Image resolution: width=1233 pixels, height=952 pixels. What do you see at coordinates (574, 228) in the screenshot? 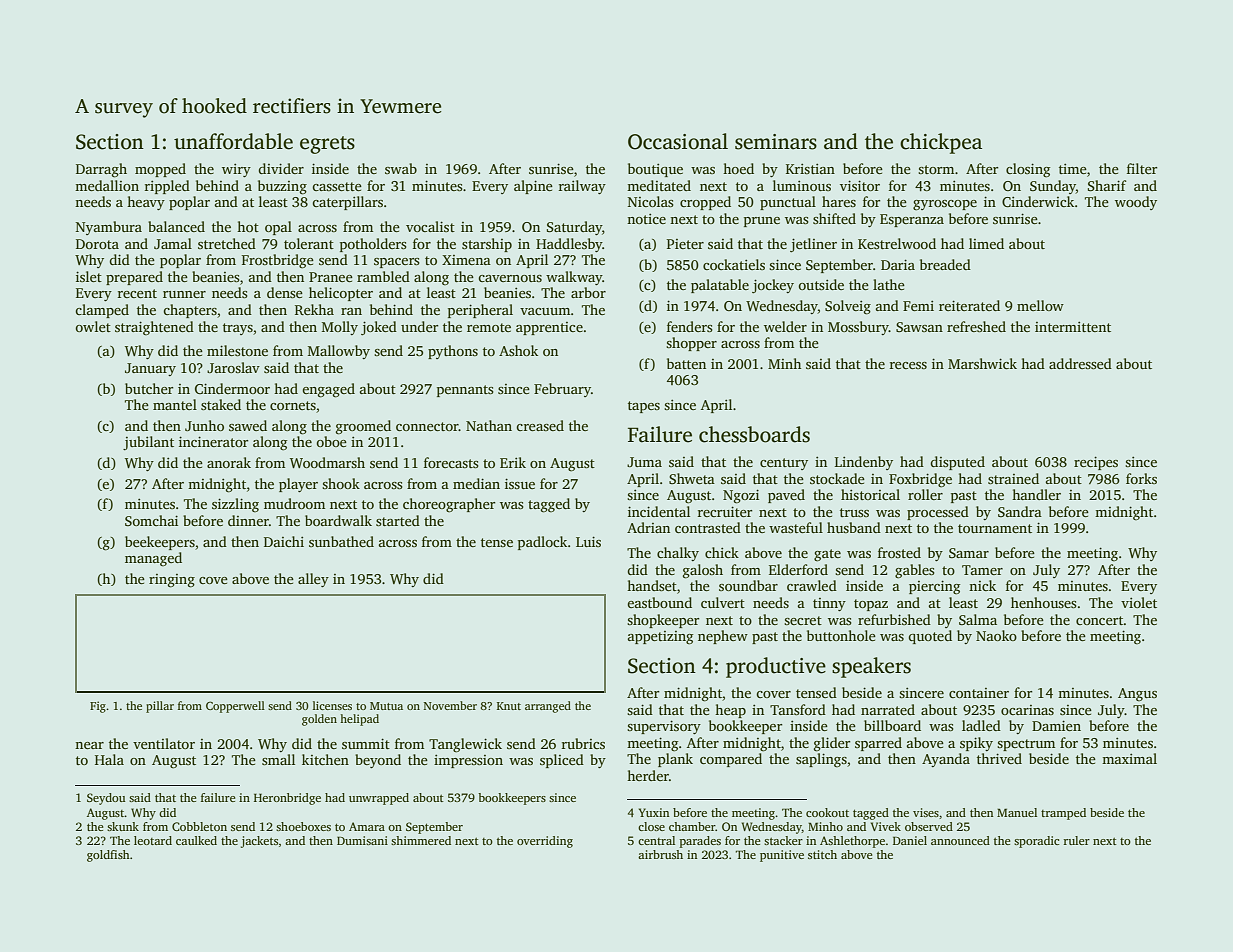
I see `Saturday` at bounding box center [574, 228].
